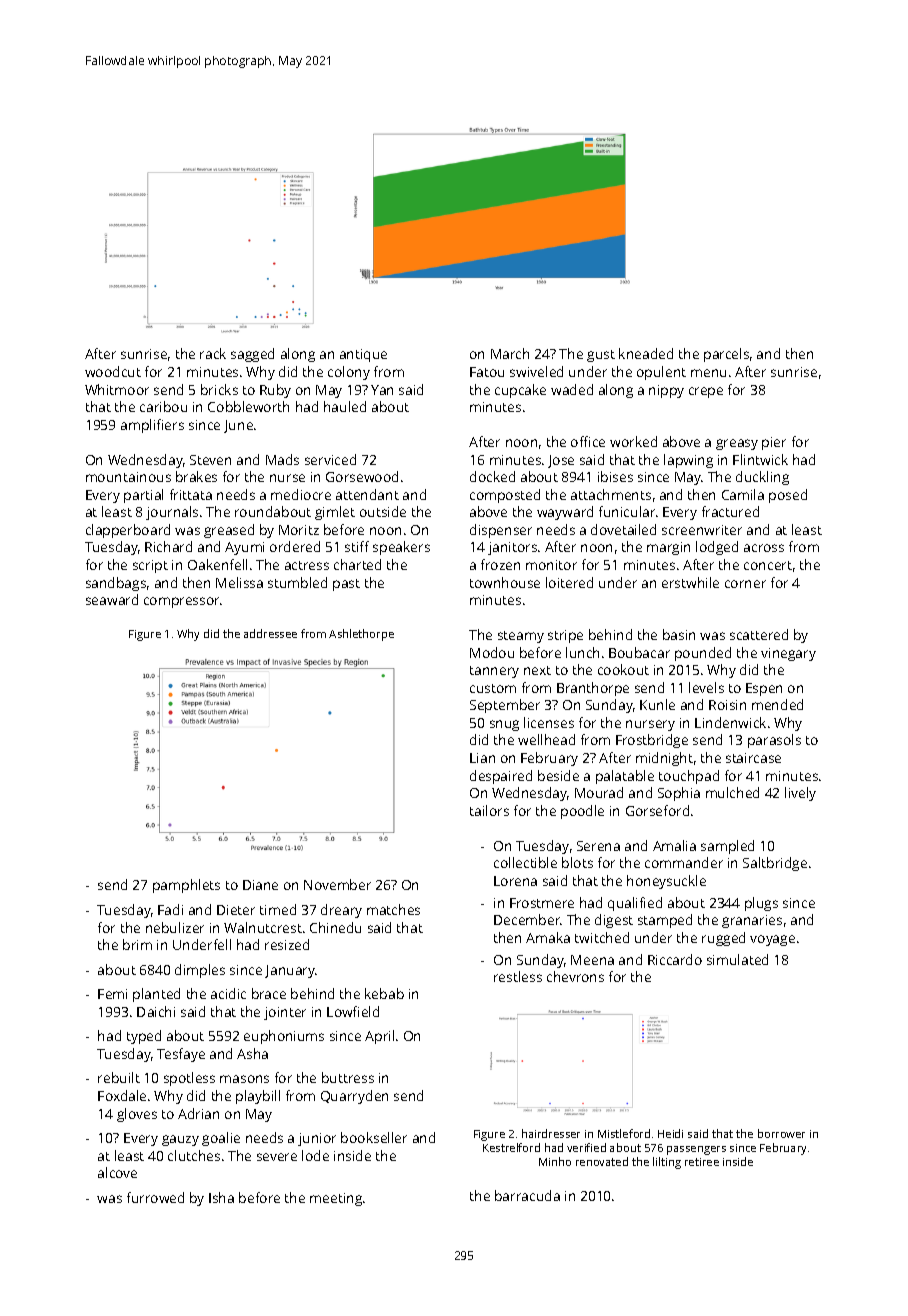 This screenshot has height=1316, width=908. I want to click on greasy, so click(737, 444).
